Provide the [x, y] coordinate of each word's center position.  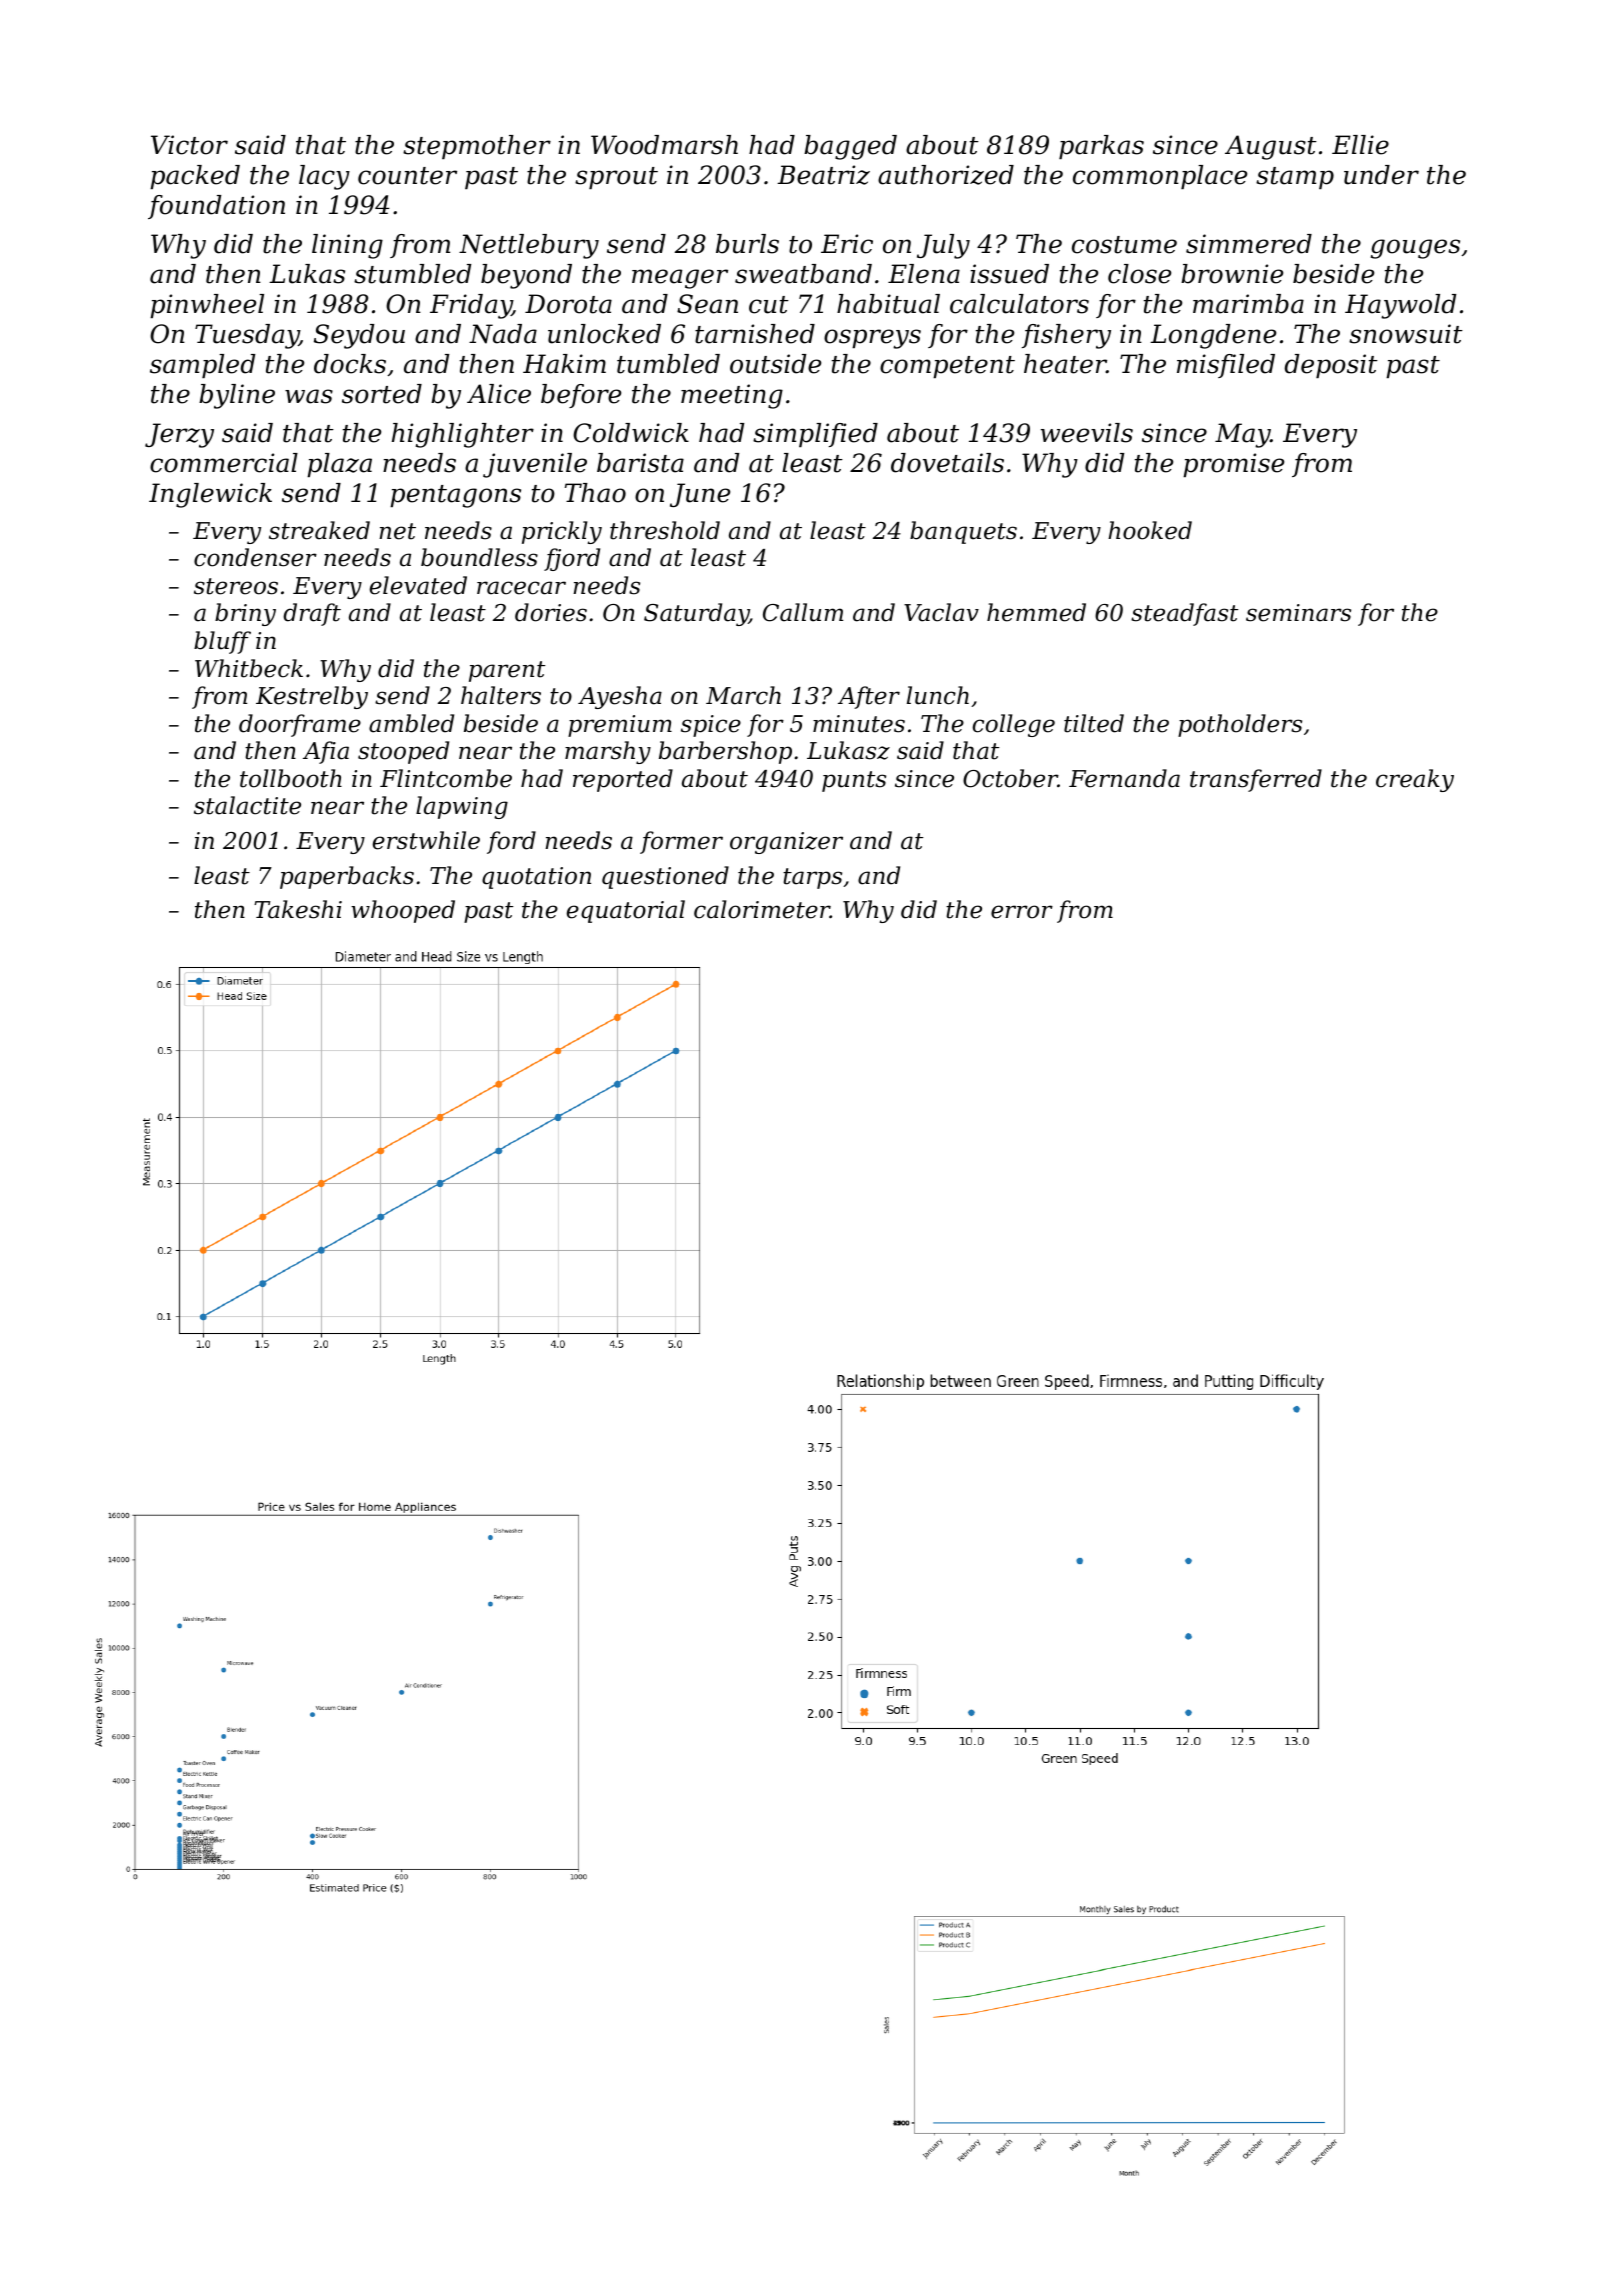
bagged [850, 147]
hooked [1150, 530]
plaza [339, 465]
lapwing [462, 807]
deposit [1331, 366]
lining [347, 246]
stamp [1295, 178]
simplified [815, 435]
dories [551, 612]
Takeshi [298, 909]
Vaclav [941, 612]
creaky [1415, 780]
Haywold [1400, 306]
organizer [786, 843]
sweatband [803, 274]
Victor [189, 145]
